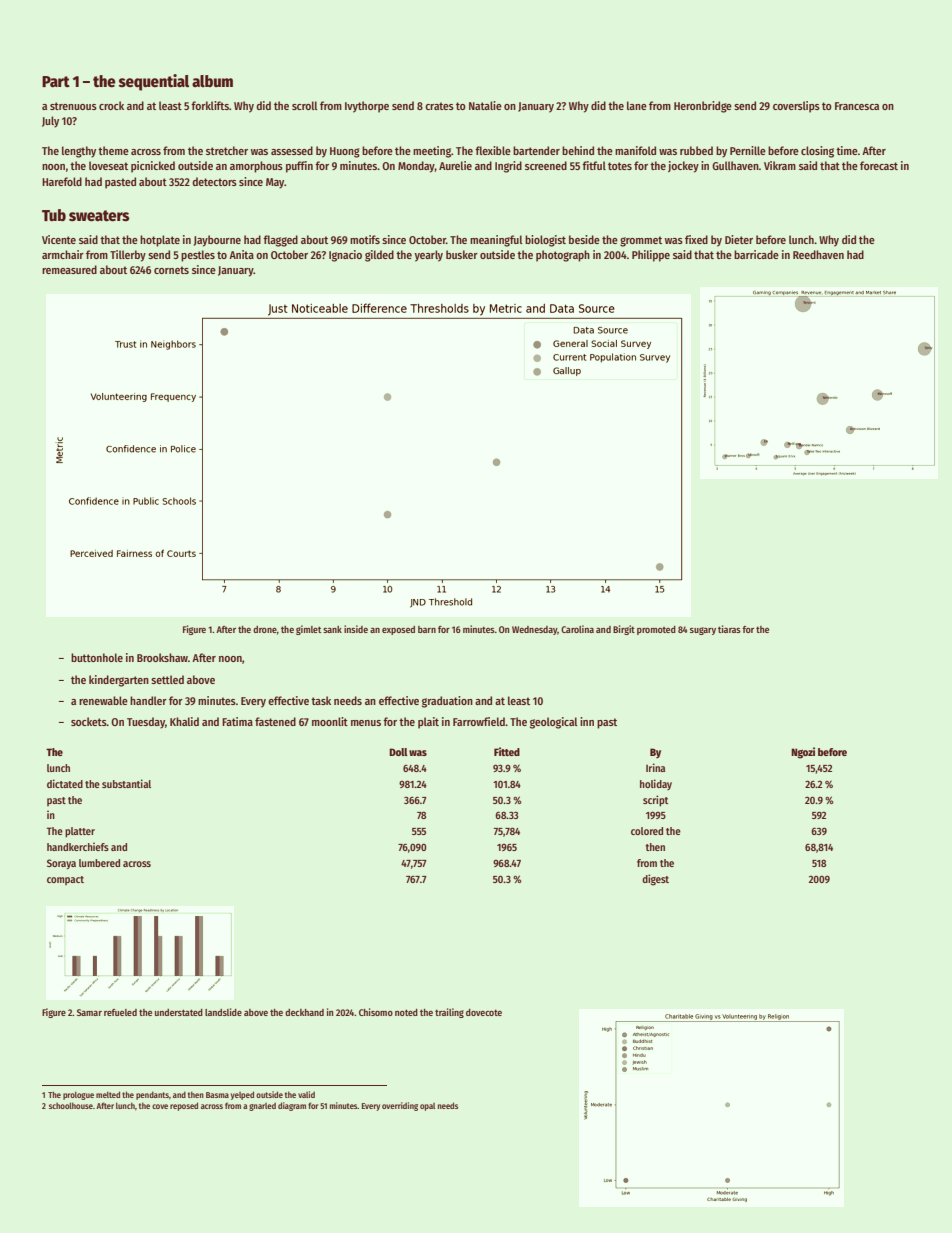 The width and height of the image is (952, 1233). I want to click on refueled, so click(120, 1012).
